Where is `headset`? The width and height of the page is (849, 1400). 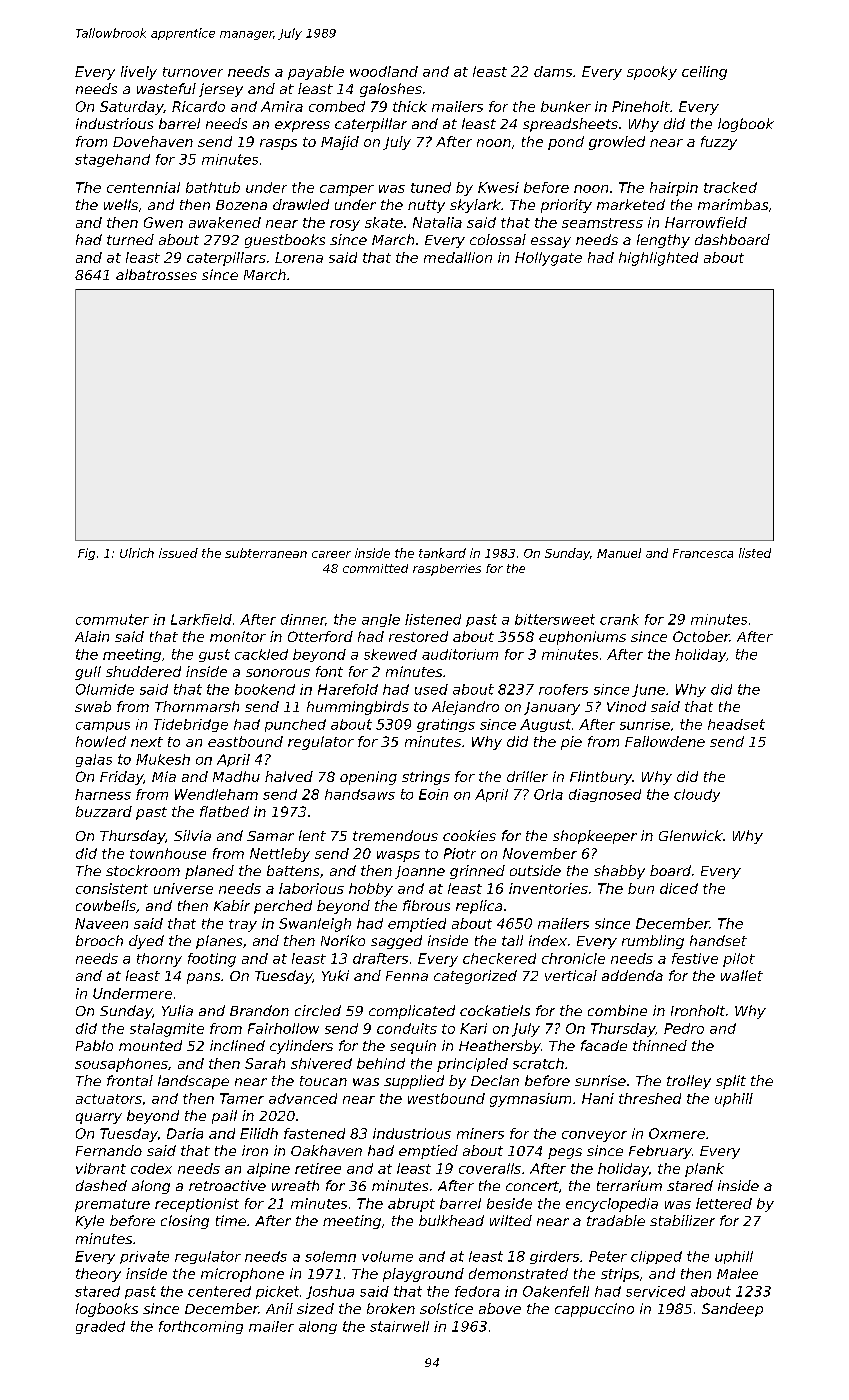
headset is located at coordinates (736, 724).
